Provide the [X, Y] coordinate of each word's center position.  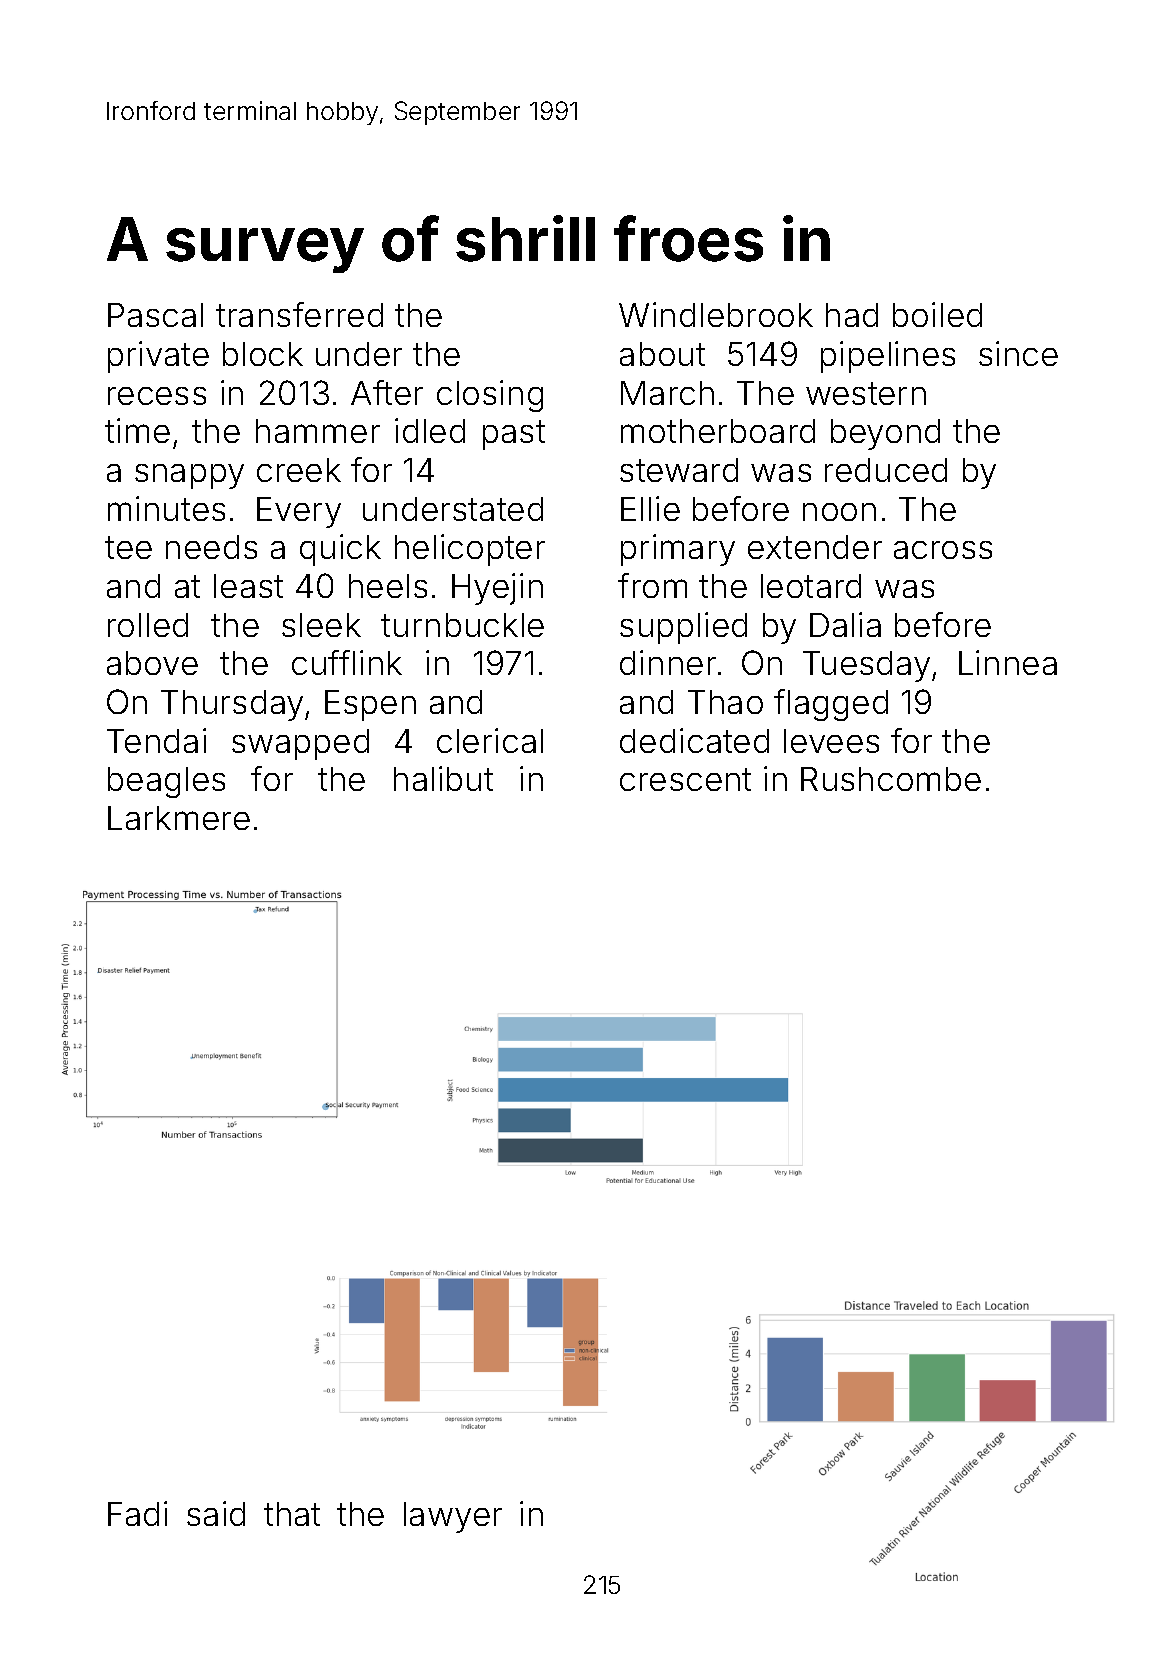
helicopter [470, 550]
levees [831, 741]
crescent [685, 779]
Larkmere [179, 818]
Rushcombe [891, 779]
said [216, 1513]
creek [299, 470]
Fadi [137, 1513]
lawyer [453, 1517]
